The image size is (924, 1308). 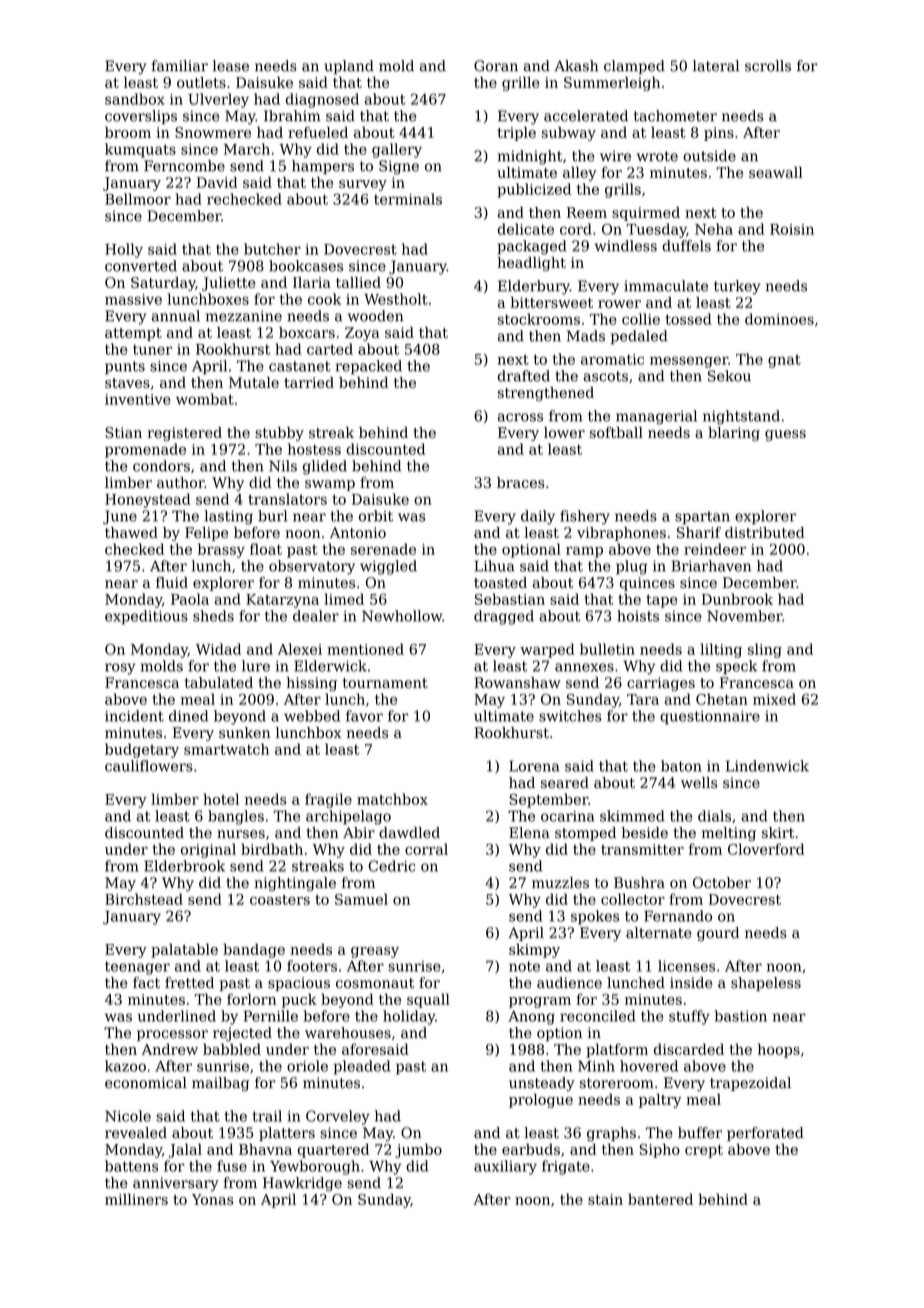 What do you see at coordinates (212, 1199) in the screenshot?
I see `Yonas` at bounding box center [212, 1199].
